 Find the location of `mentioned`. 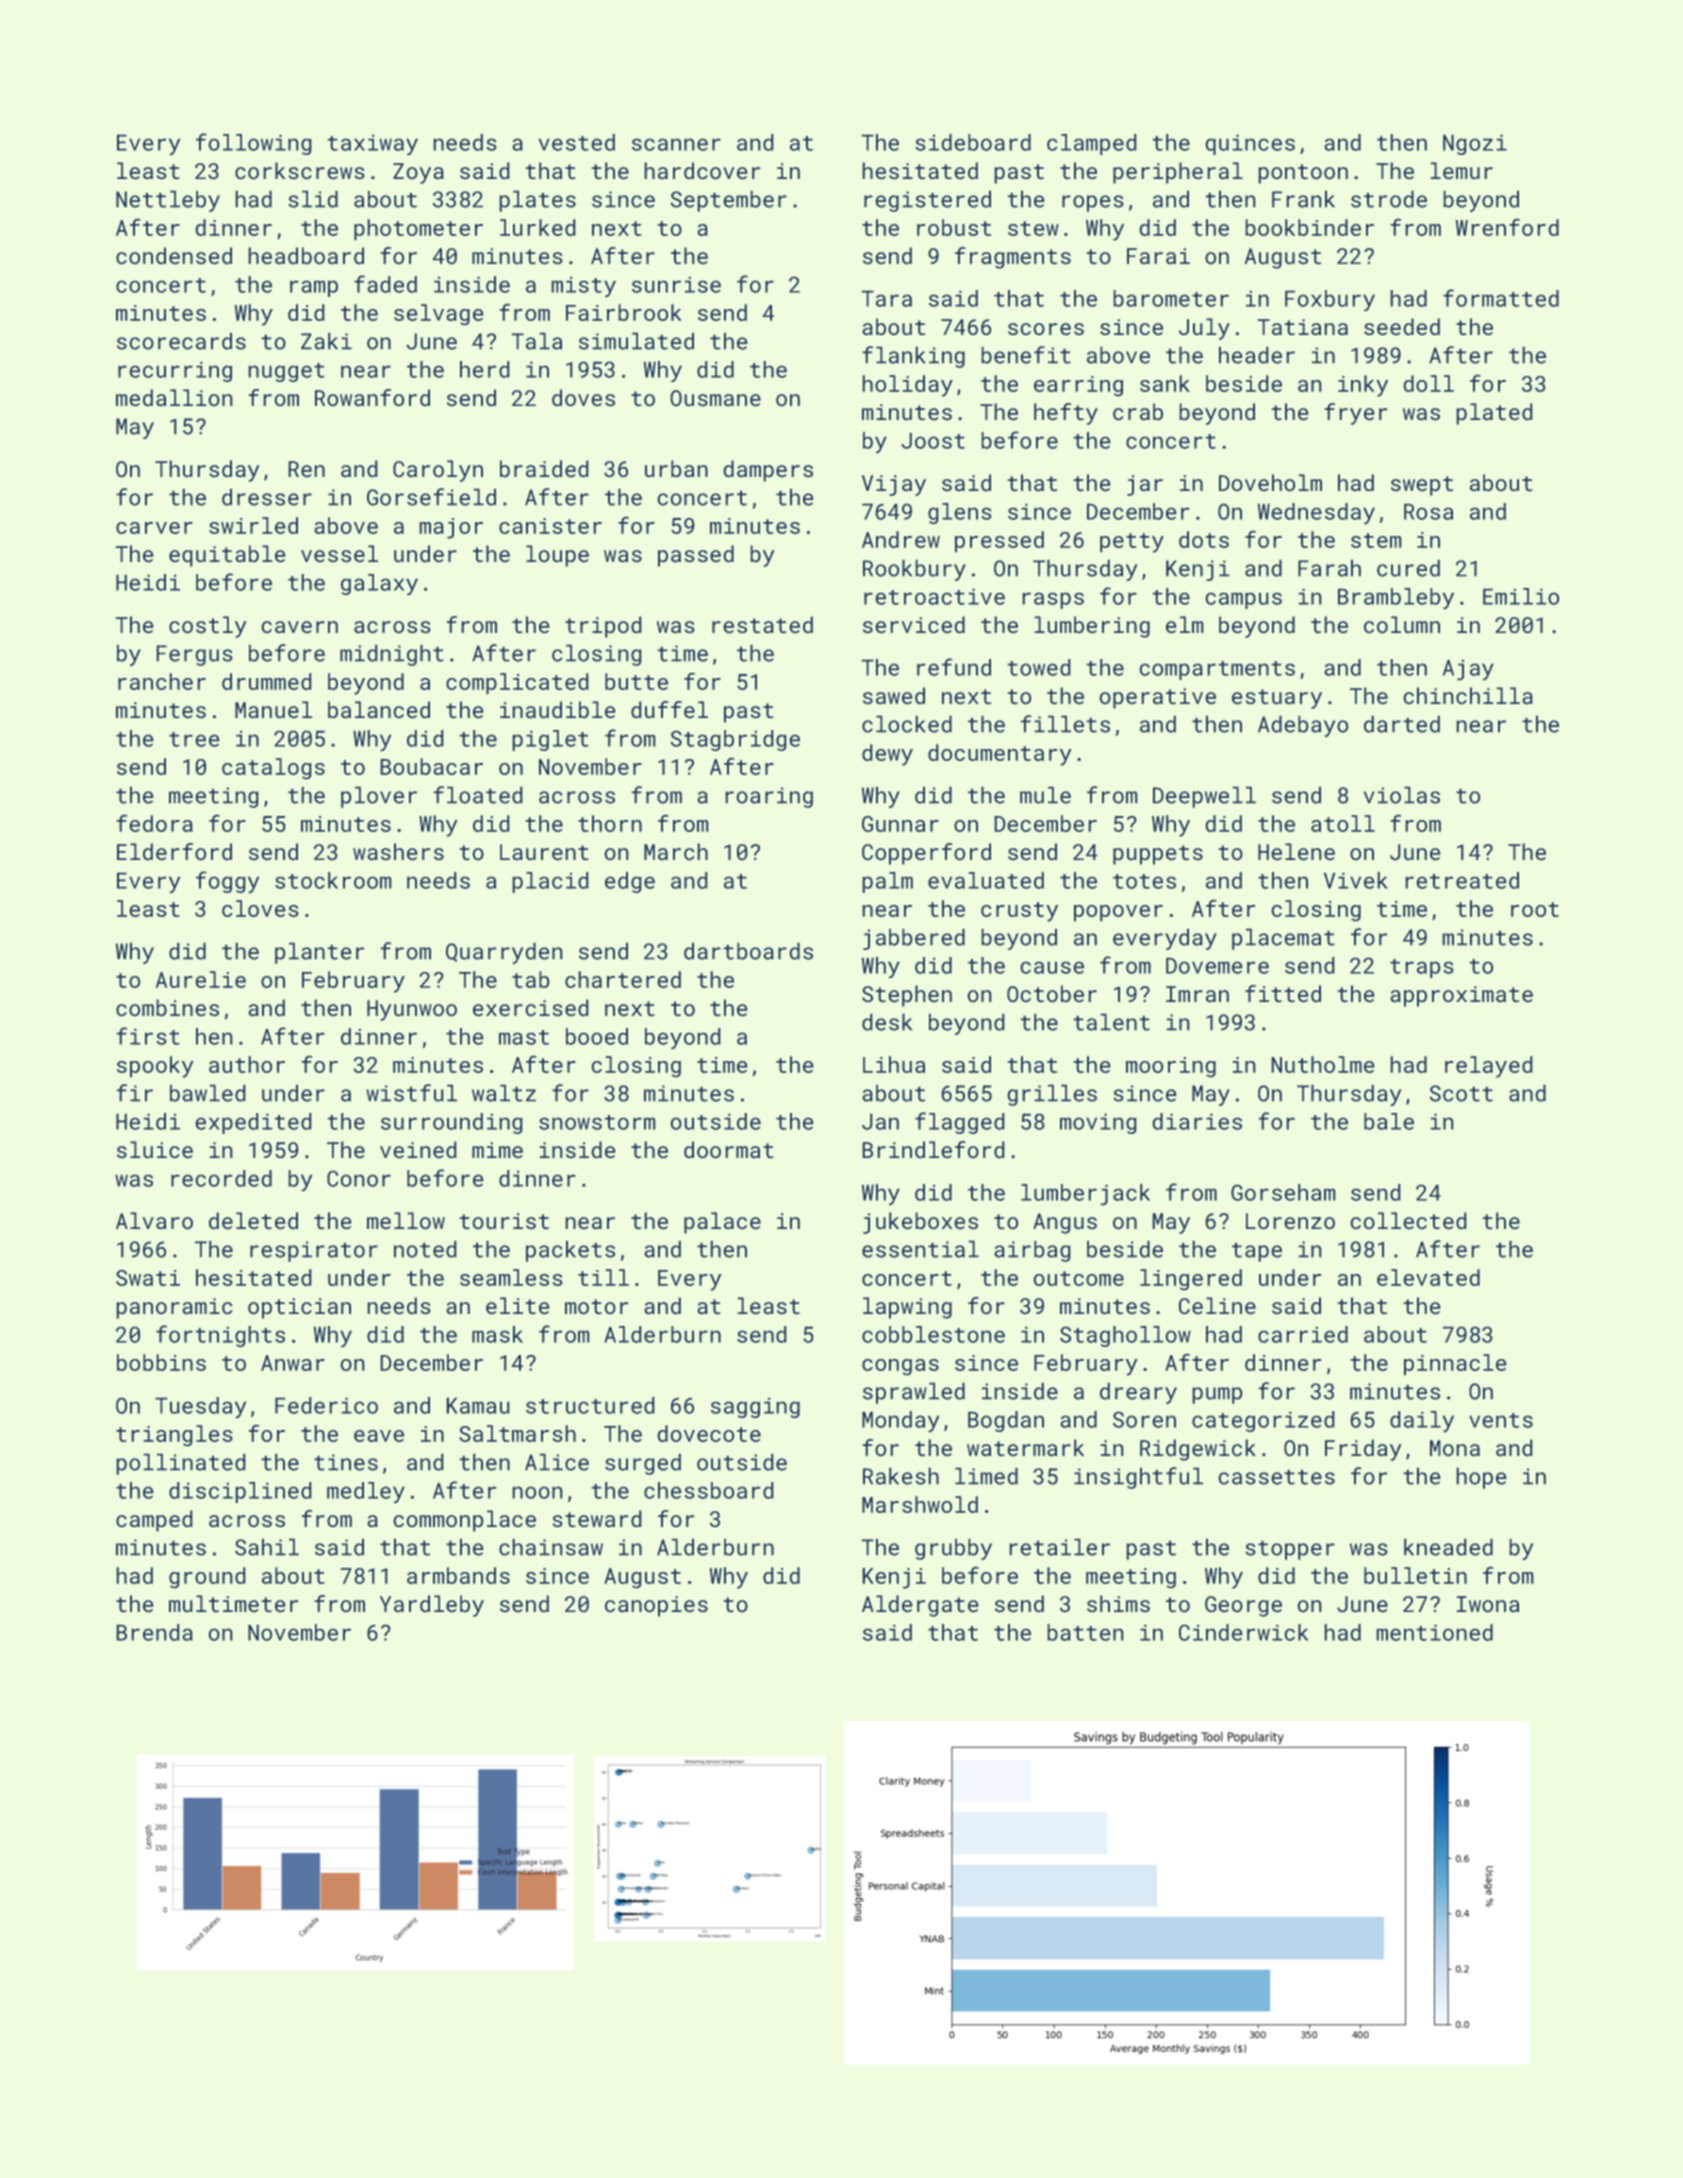

mentioned is located at coordinates (1434, 1632).
